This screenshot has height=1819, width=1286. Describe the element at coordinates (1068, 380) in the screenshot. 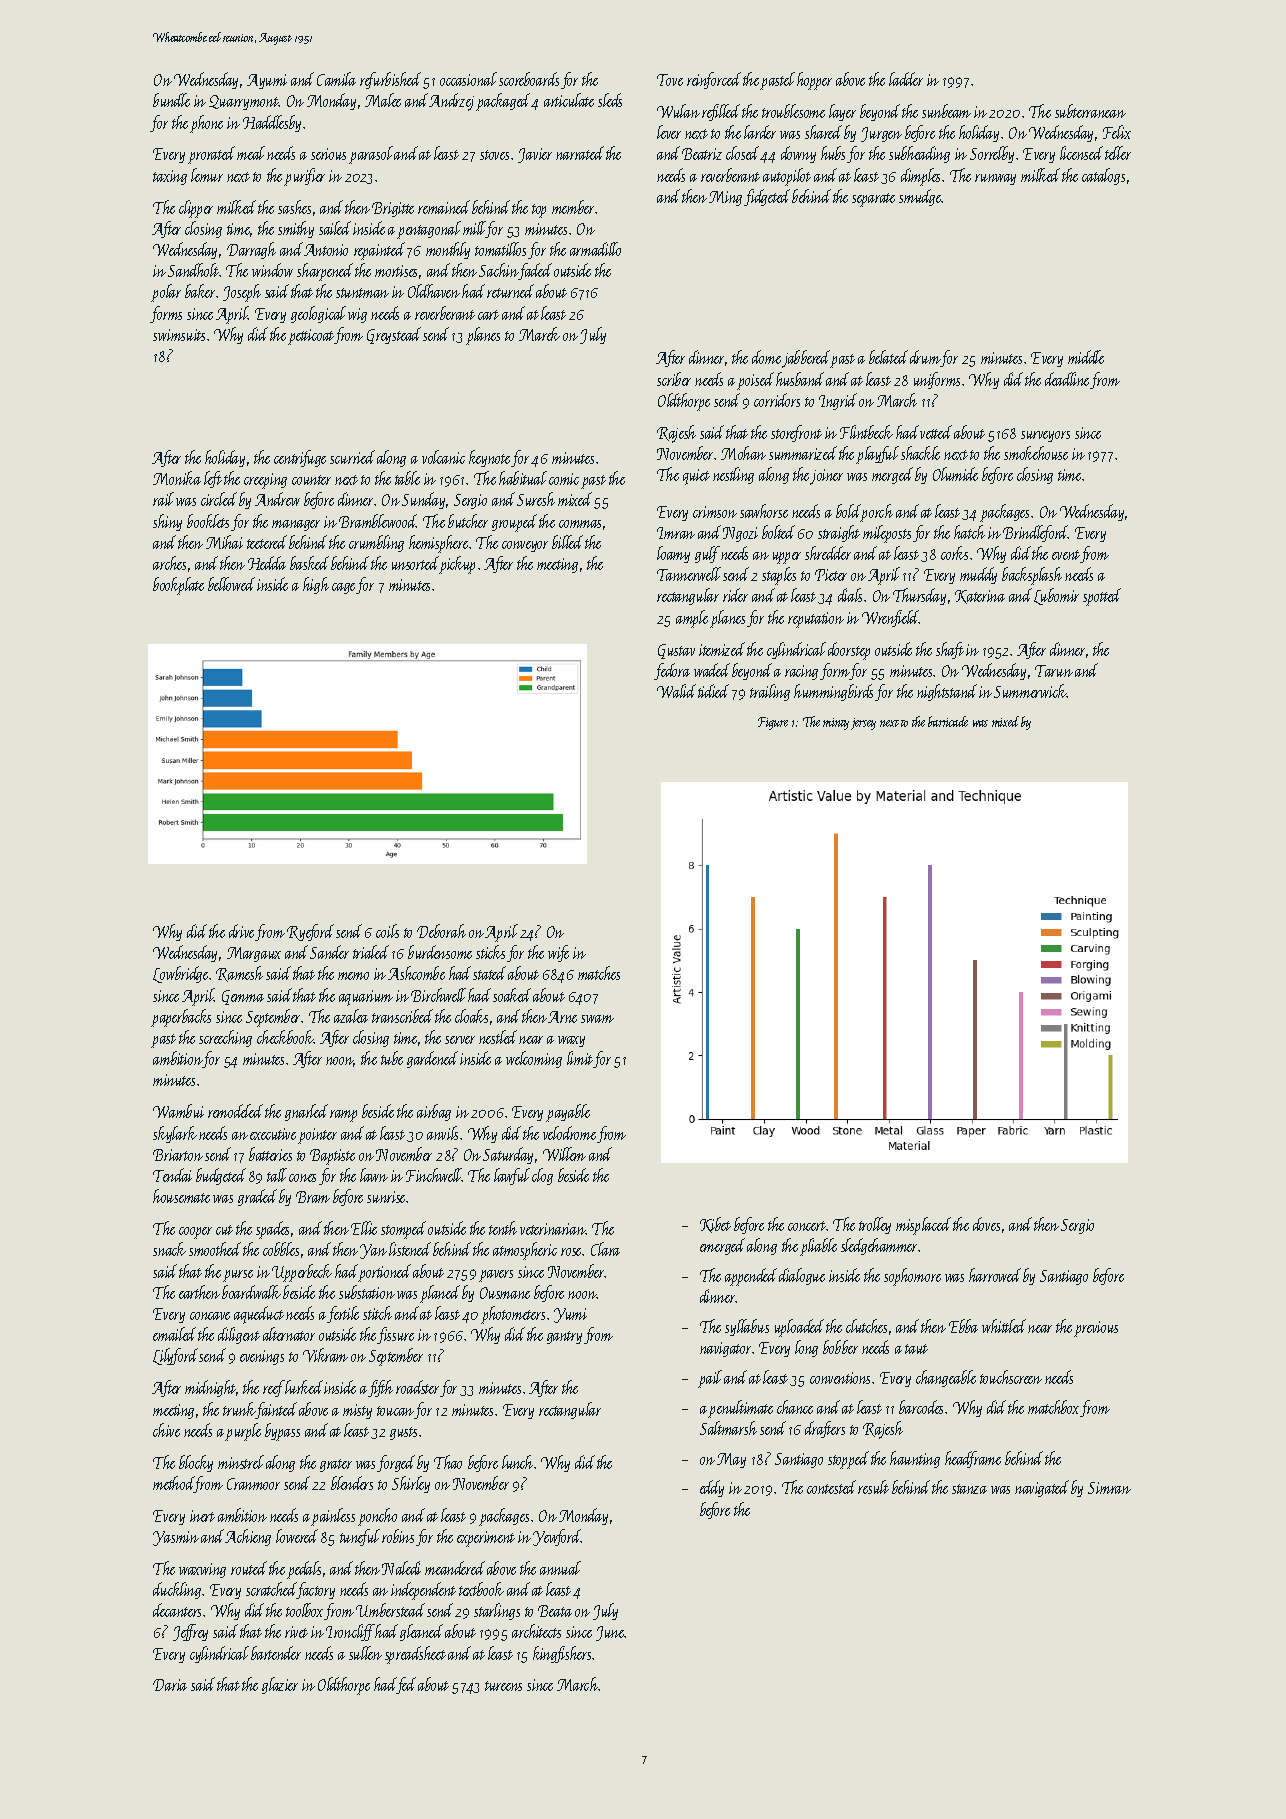

I see `deadline` at that location.
